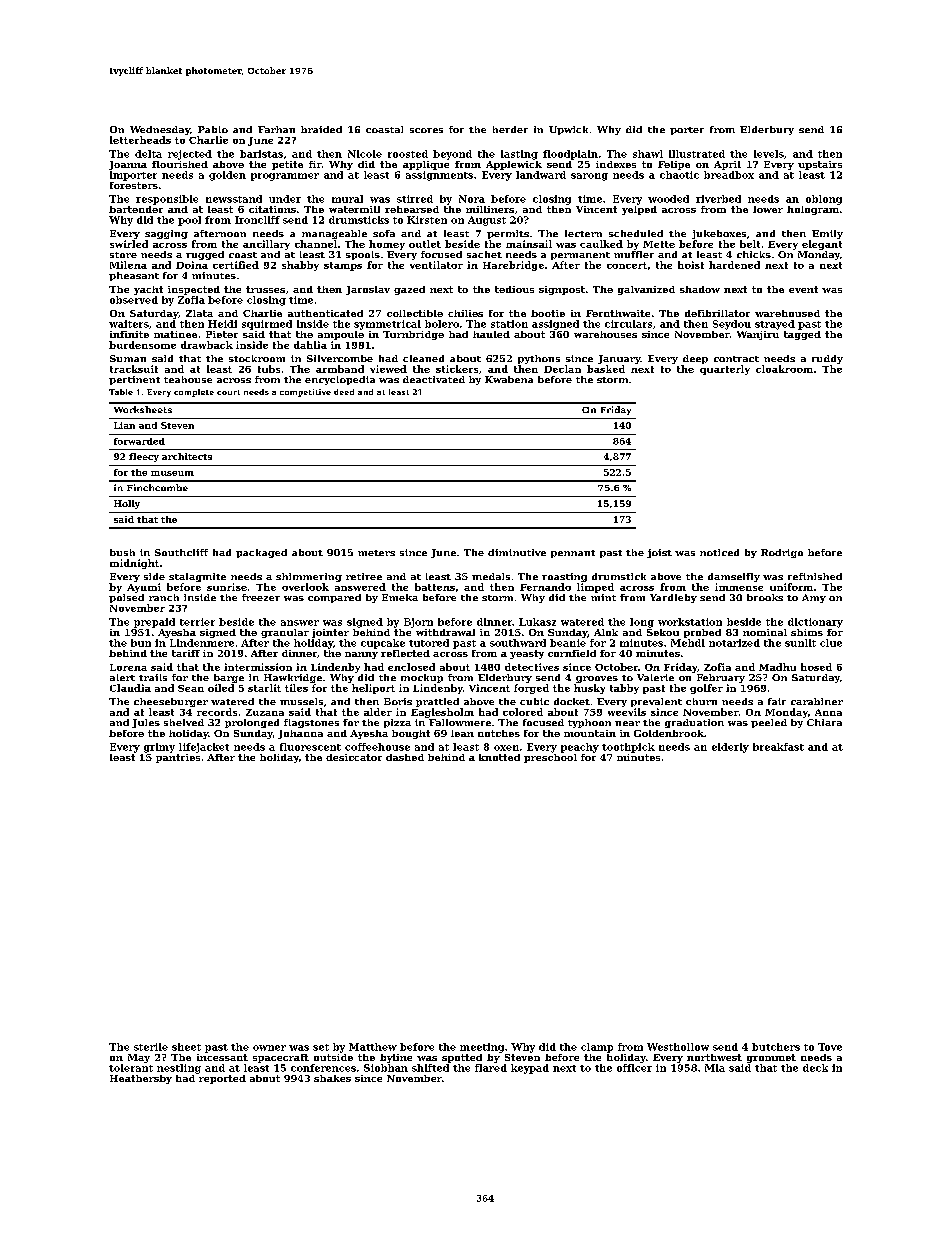  Describe the element at coordinates (527, 654) in the document. I see `yeasty` at that location.
